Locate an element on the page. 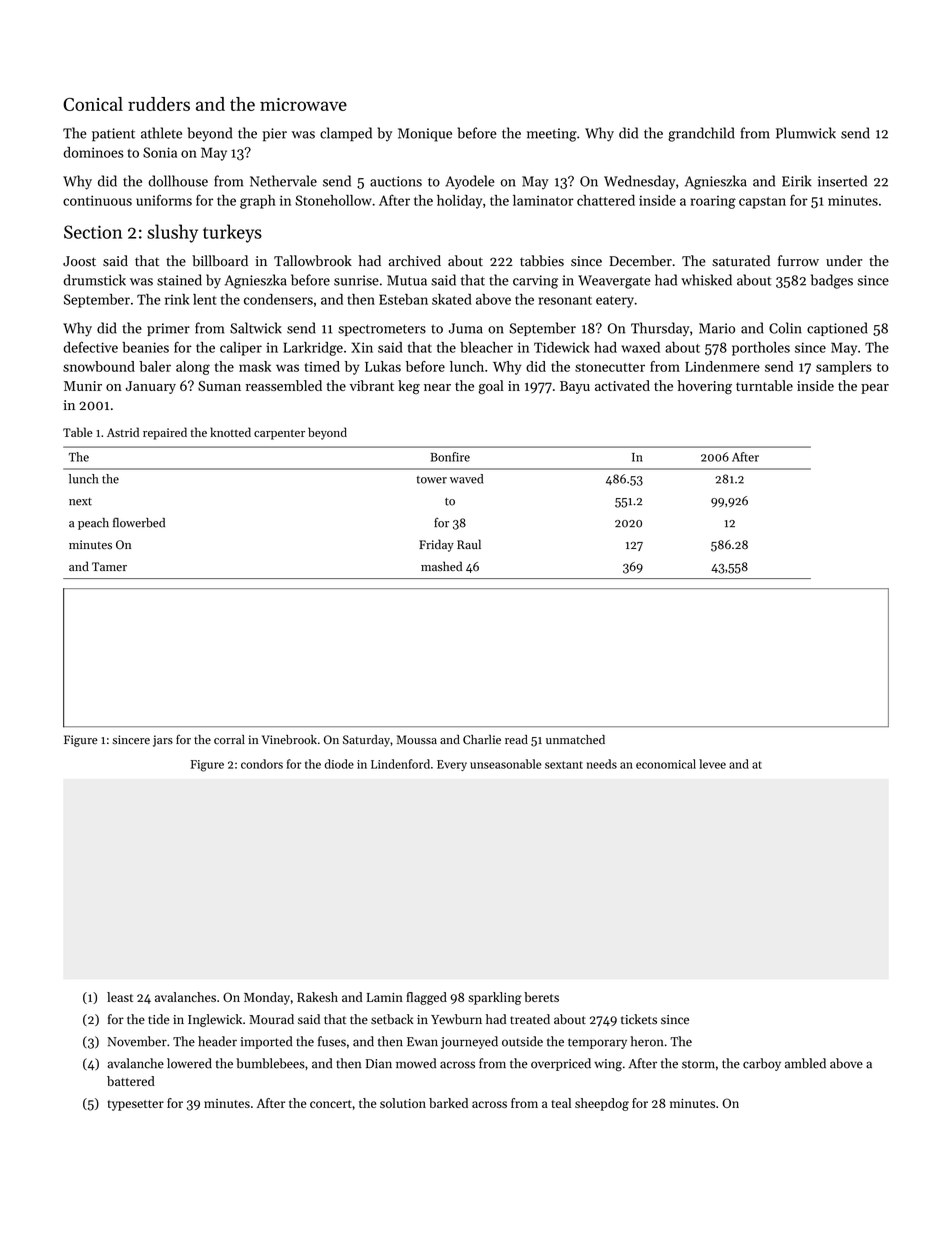 This page has height=1233, width=952. Plumwick is located at coordinates (806, 133).
